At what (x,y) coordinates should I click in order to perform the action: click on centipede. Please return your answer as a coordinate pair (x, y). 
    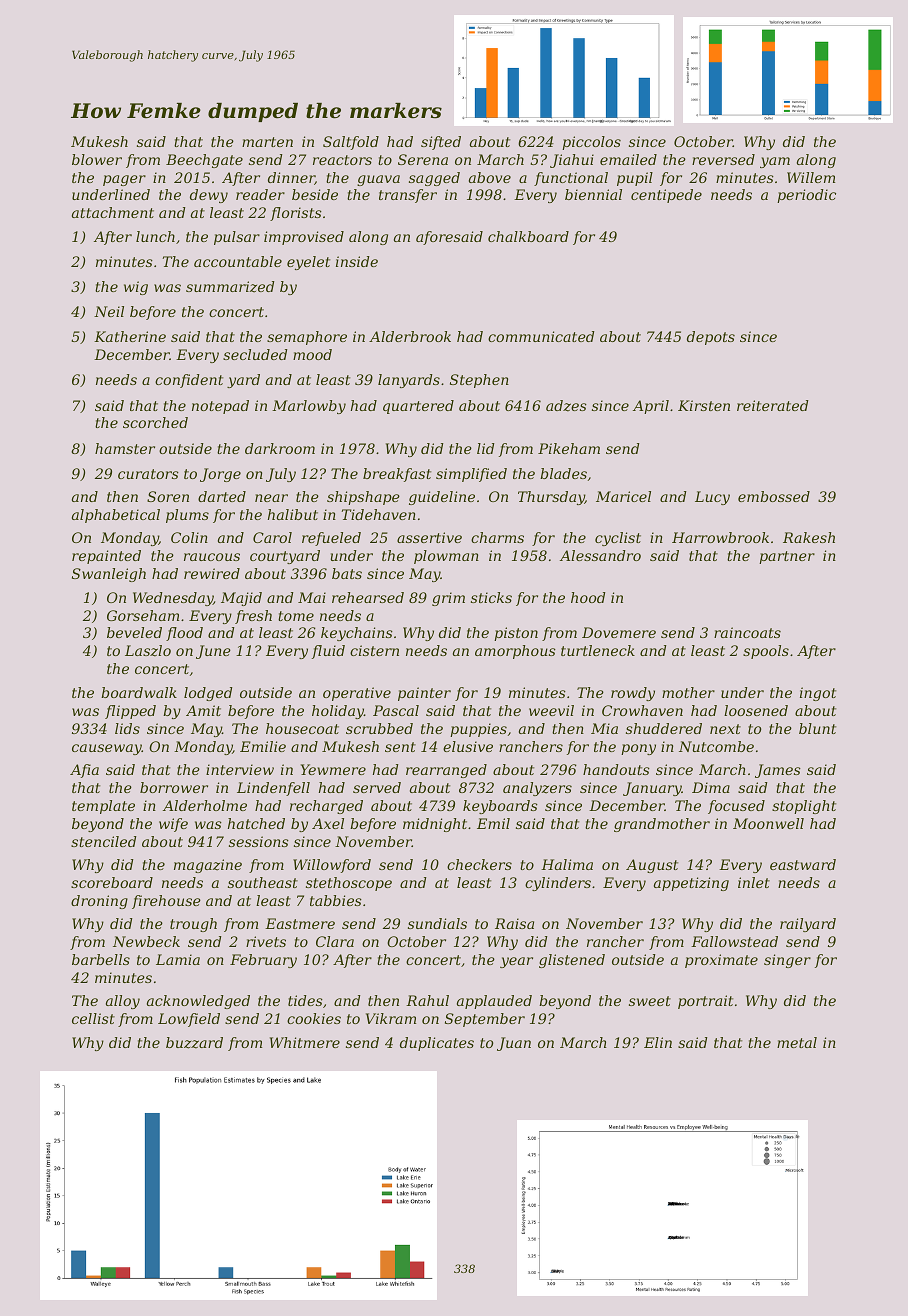
    Looking at the image, I should click on (666, 196).
